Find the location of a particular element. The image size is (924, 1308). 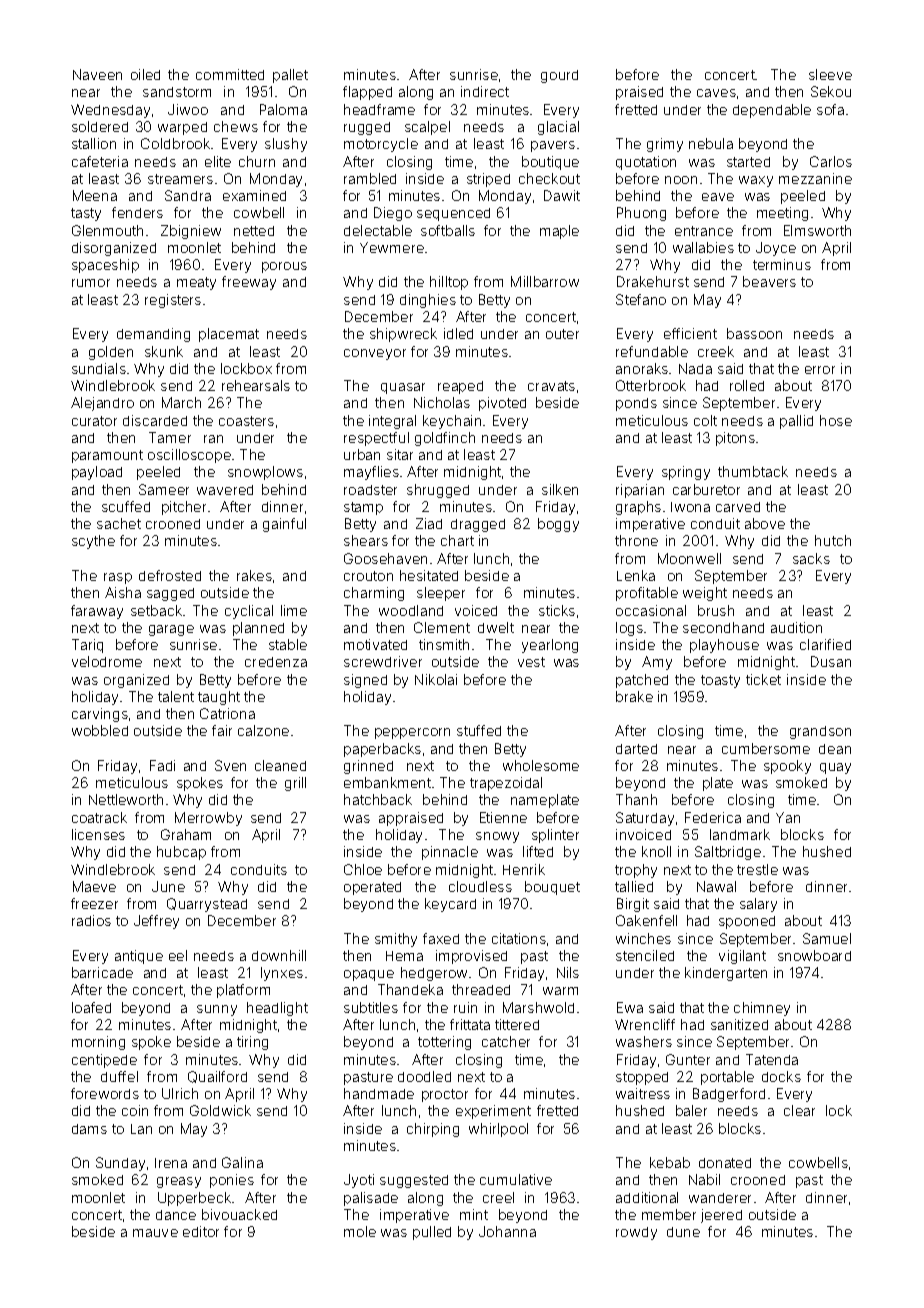

committed is located at coordinates (230, 74).
